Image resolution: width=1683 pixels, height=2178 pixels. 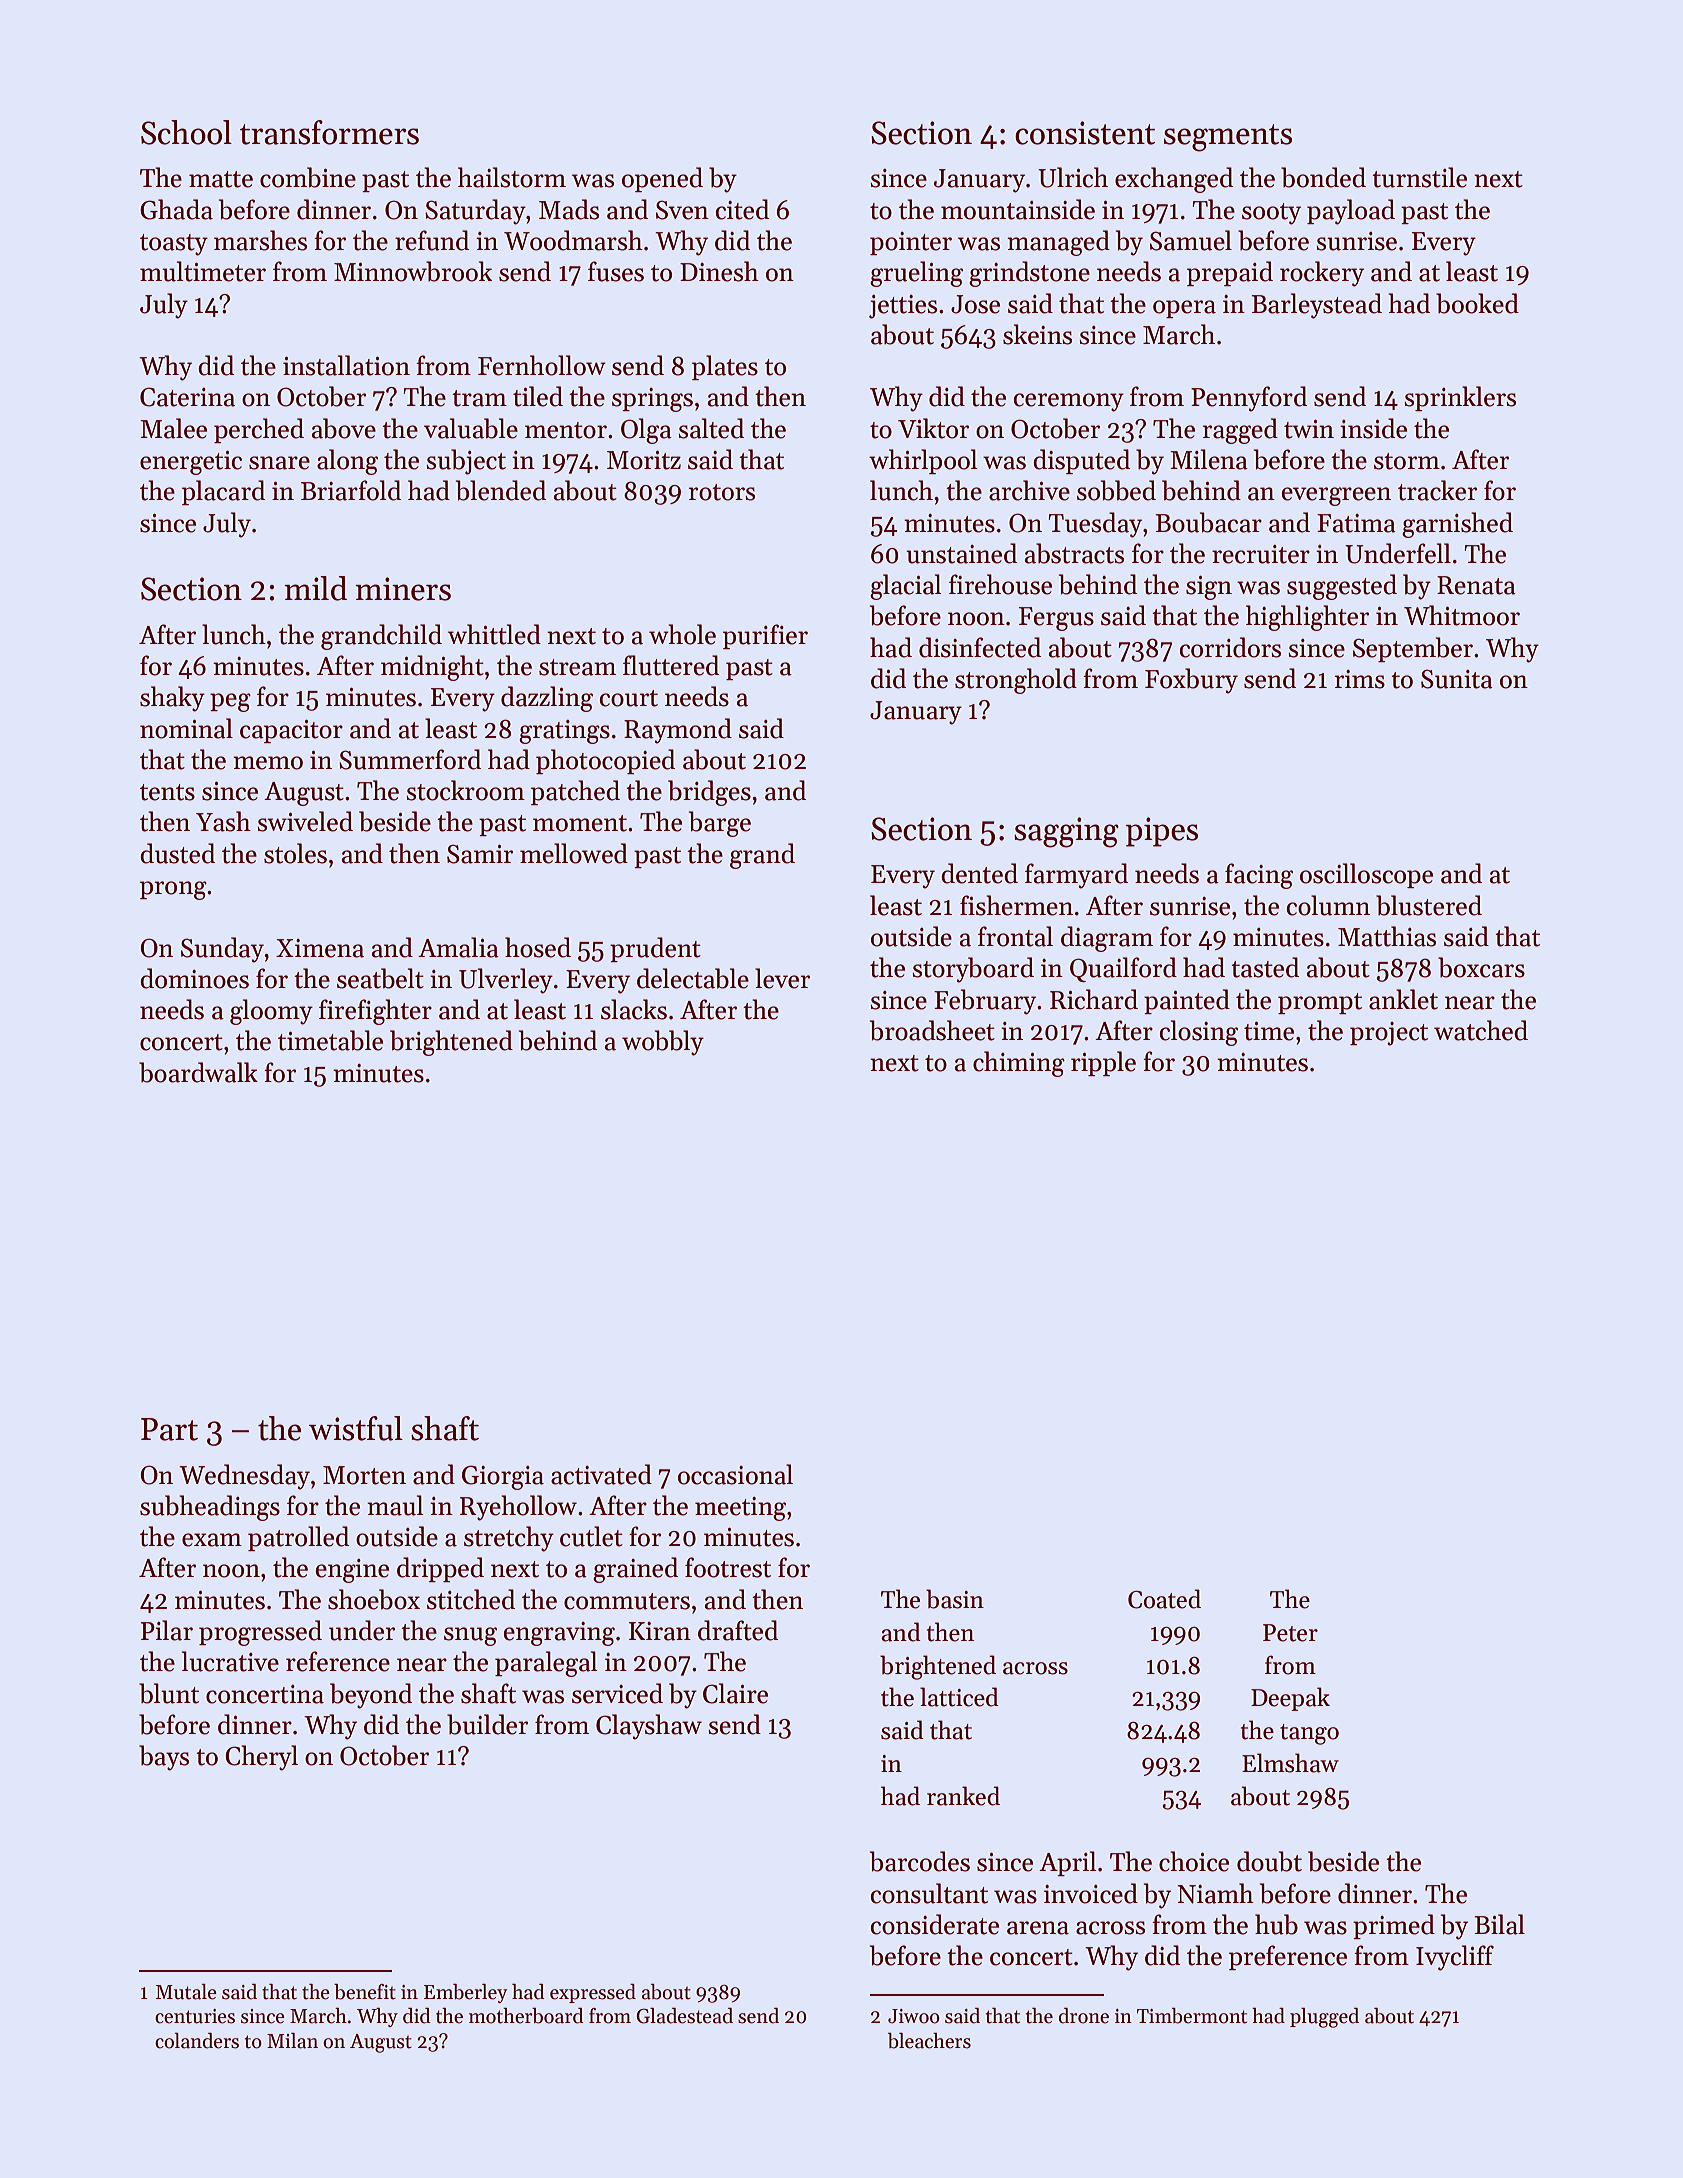 What do you see at coordinates (465, 1993) in the screenshot?
I see `Emberley` at bounding box center [465, 1993].
